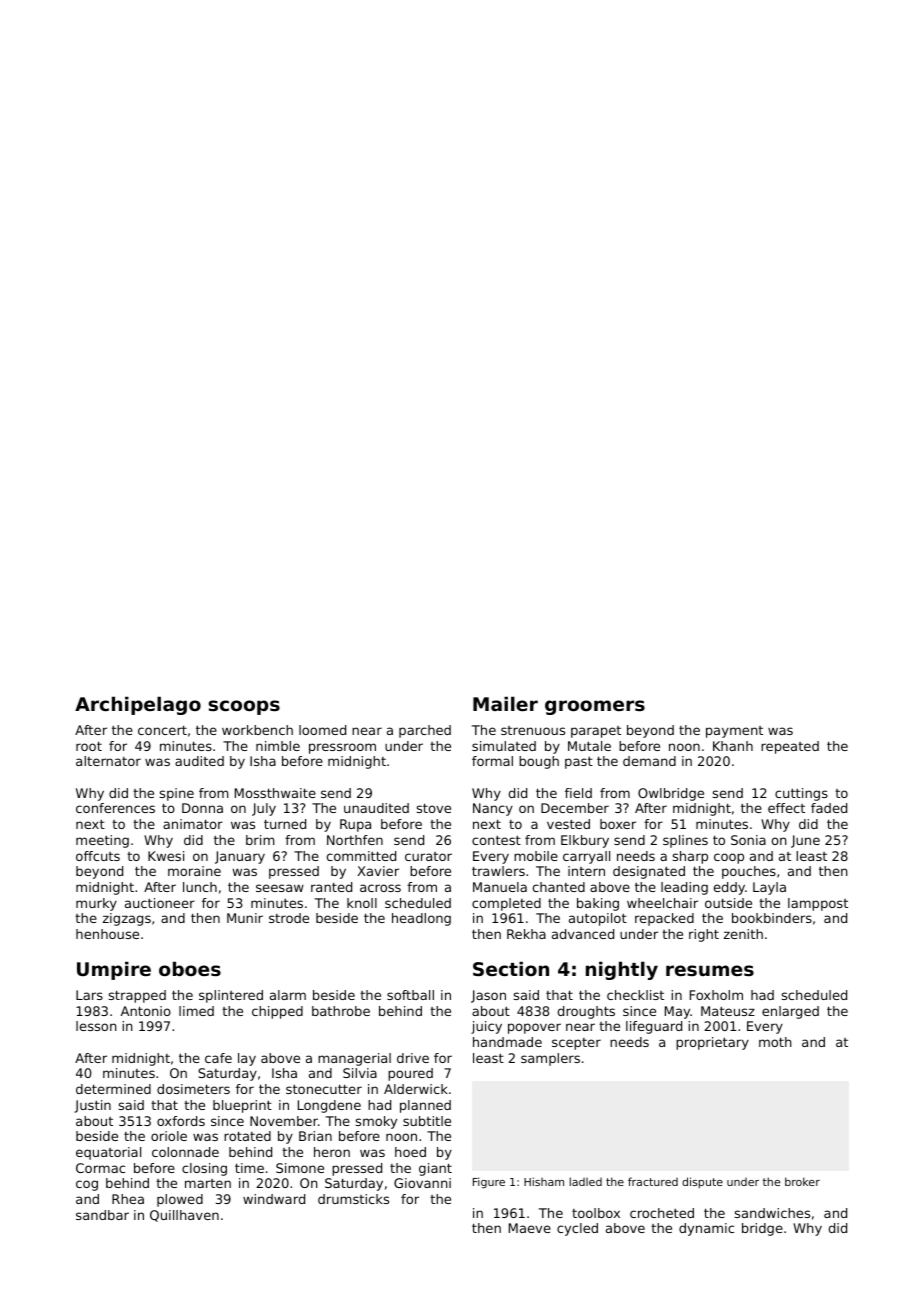 The image size is (924, 1308). I want to click on across, so click(380, 888).
